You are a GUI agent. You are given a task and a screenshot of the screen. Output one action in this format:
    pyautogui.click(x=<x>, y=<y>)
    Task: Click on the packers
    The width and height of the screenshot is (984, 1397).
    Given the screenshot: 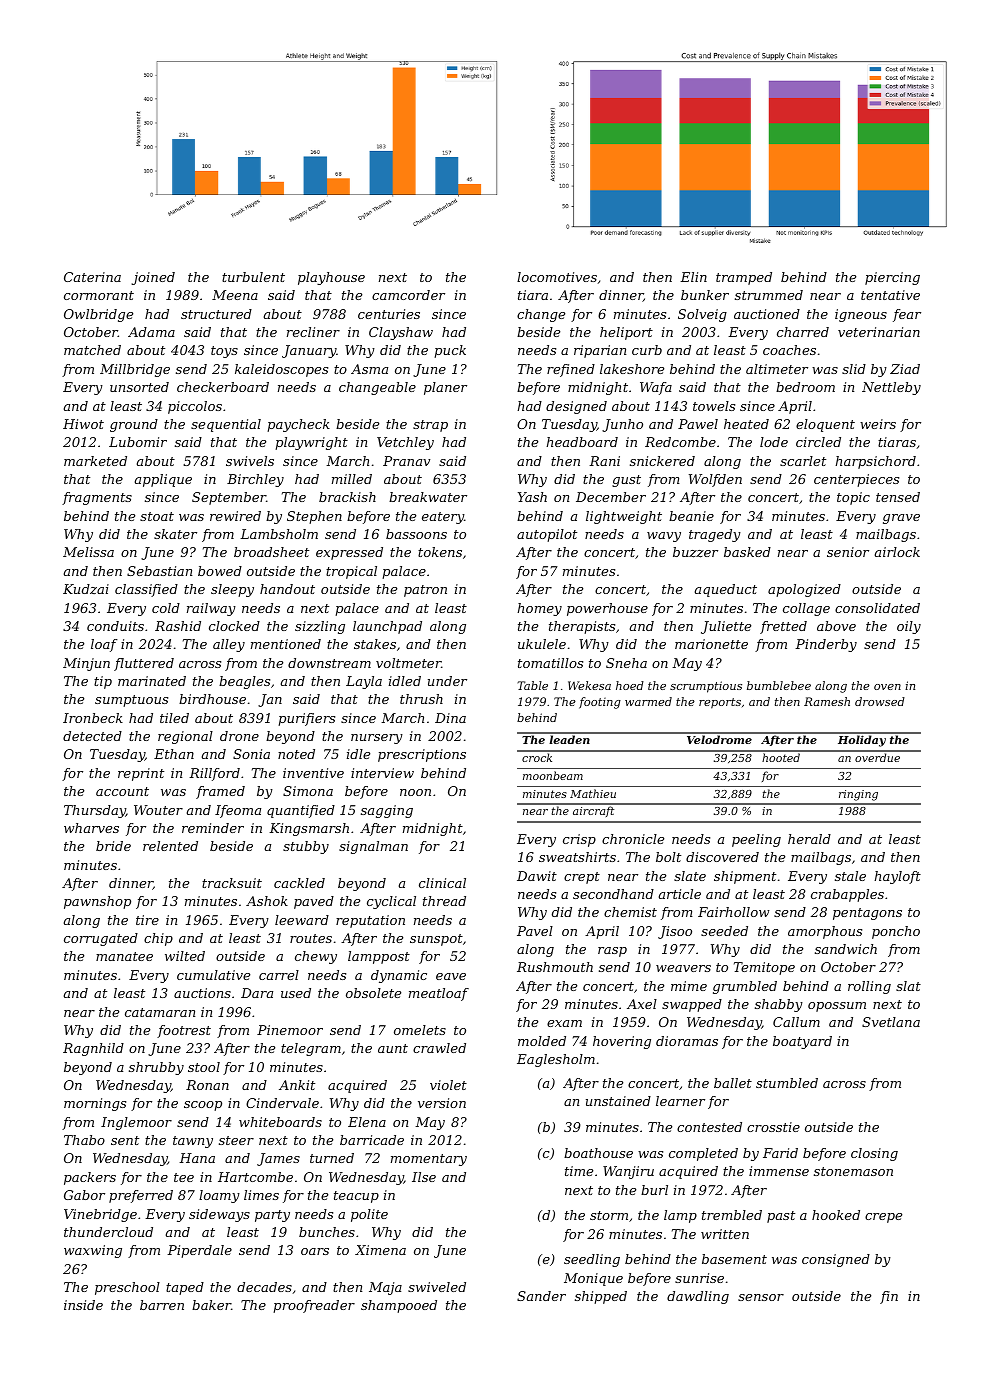 What is the action you would take?
    pyautogui.click(x=90, y=1178)
